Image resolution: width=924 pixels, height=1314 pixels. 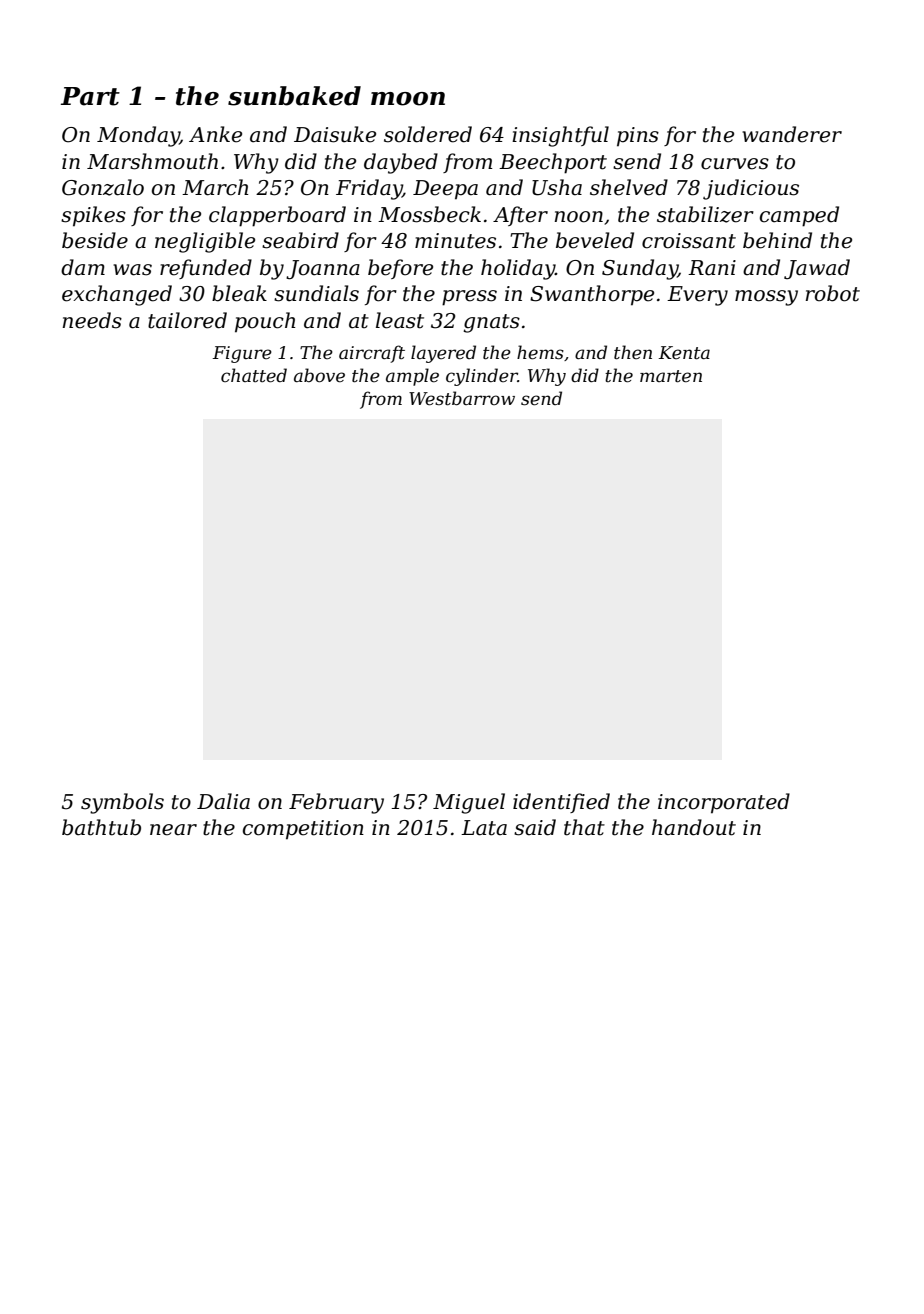 What do you see at coordinates (561, 803) in the document?
I see `identified` at bounding box center [561, 803].
